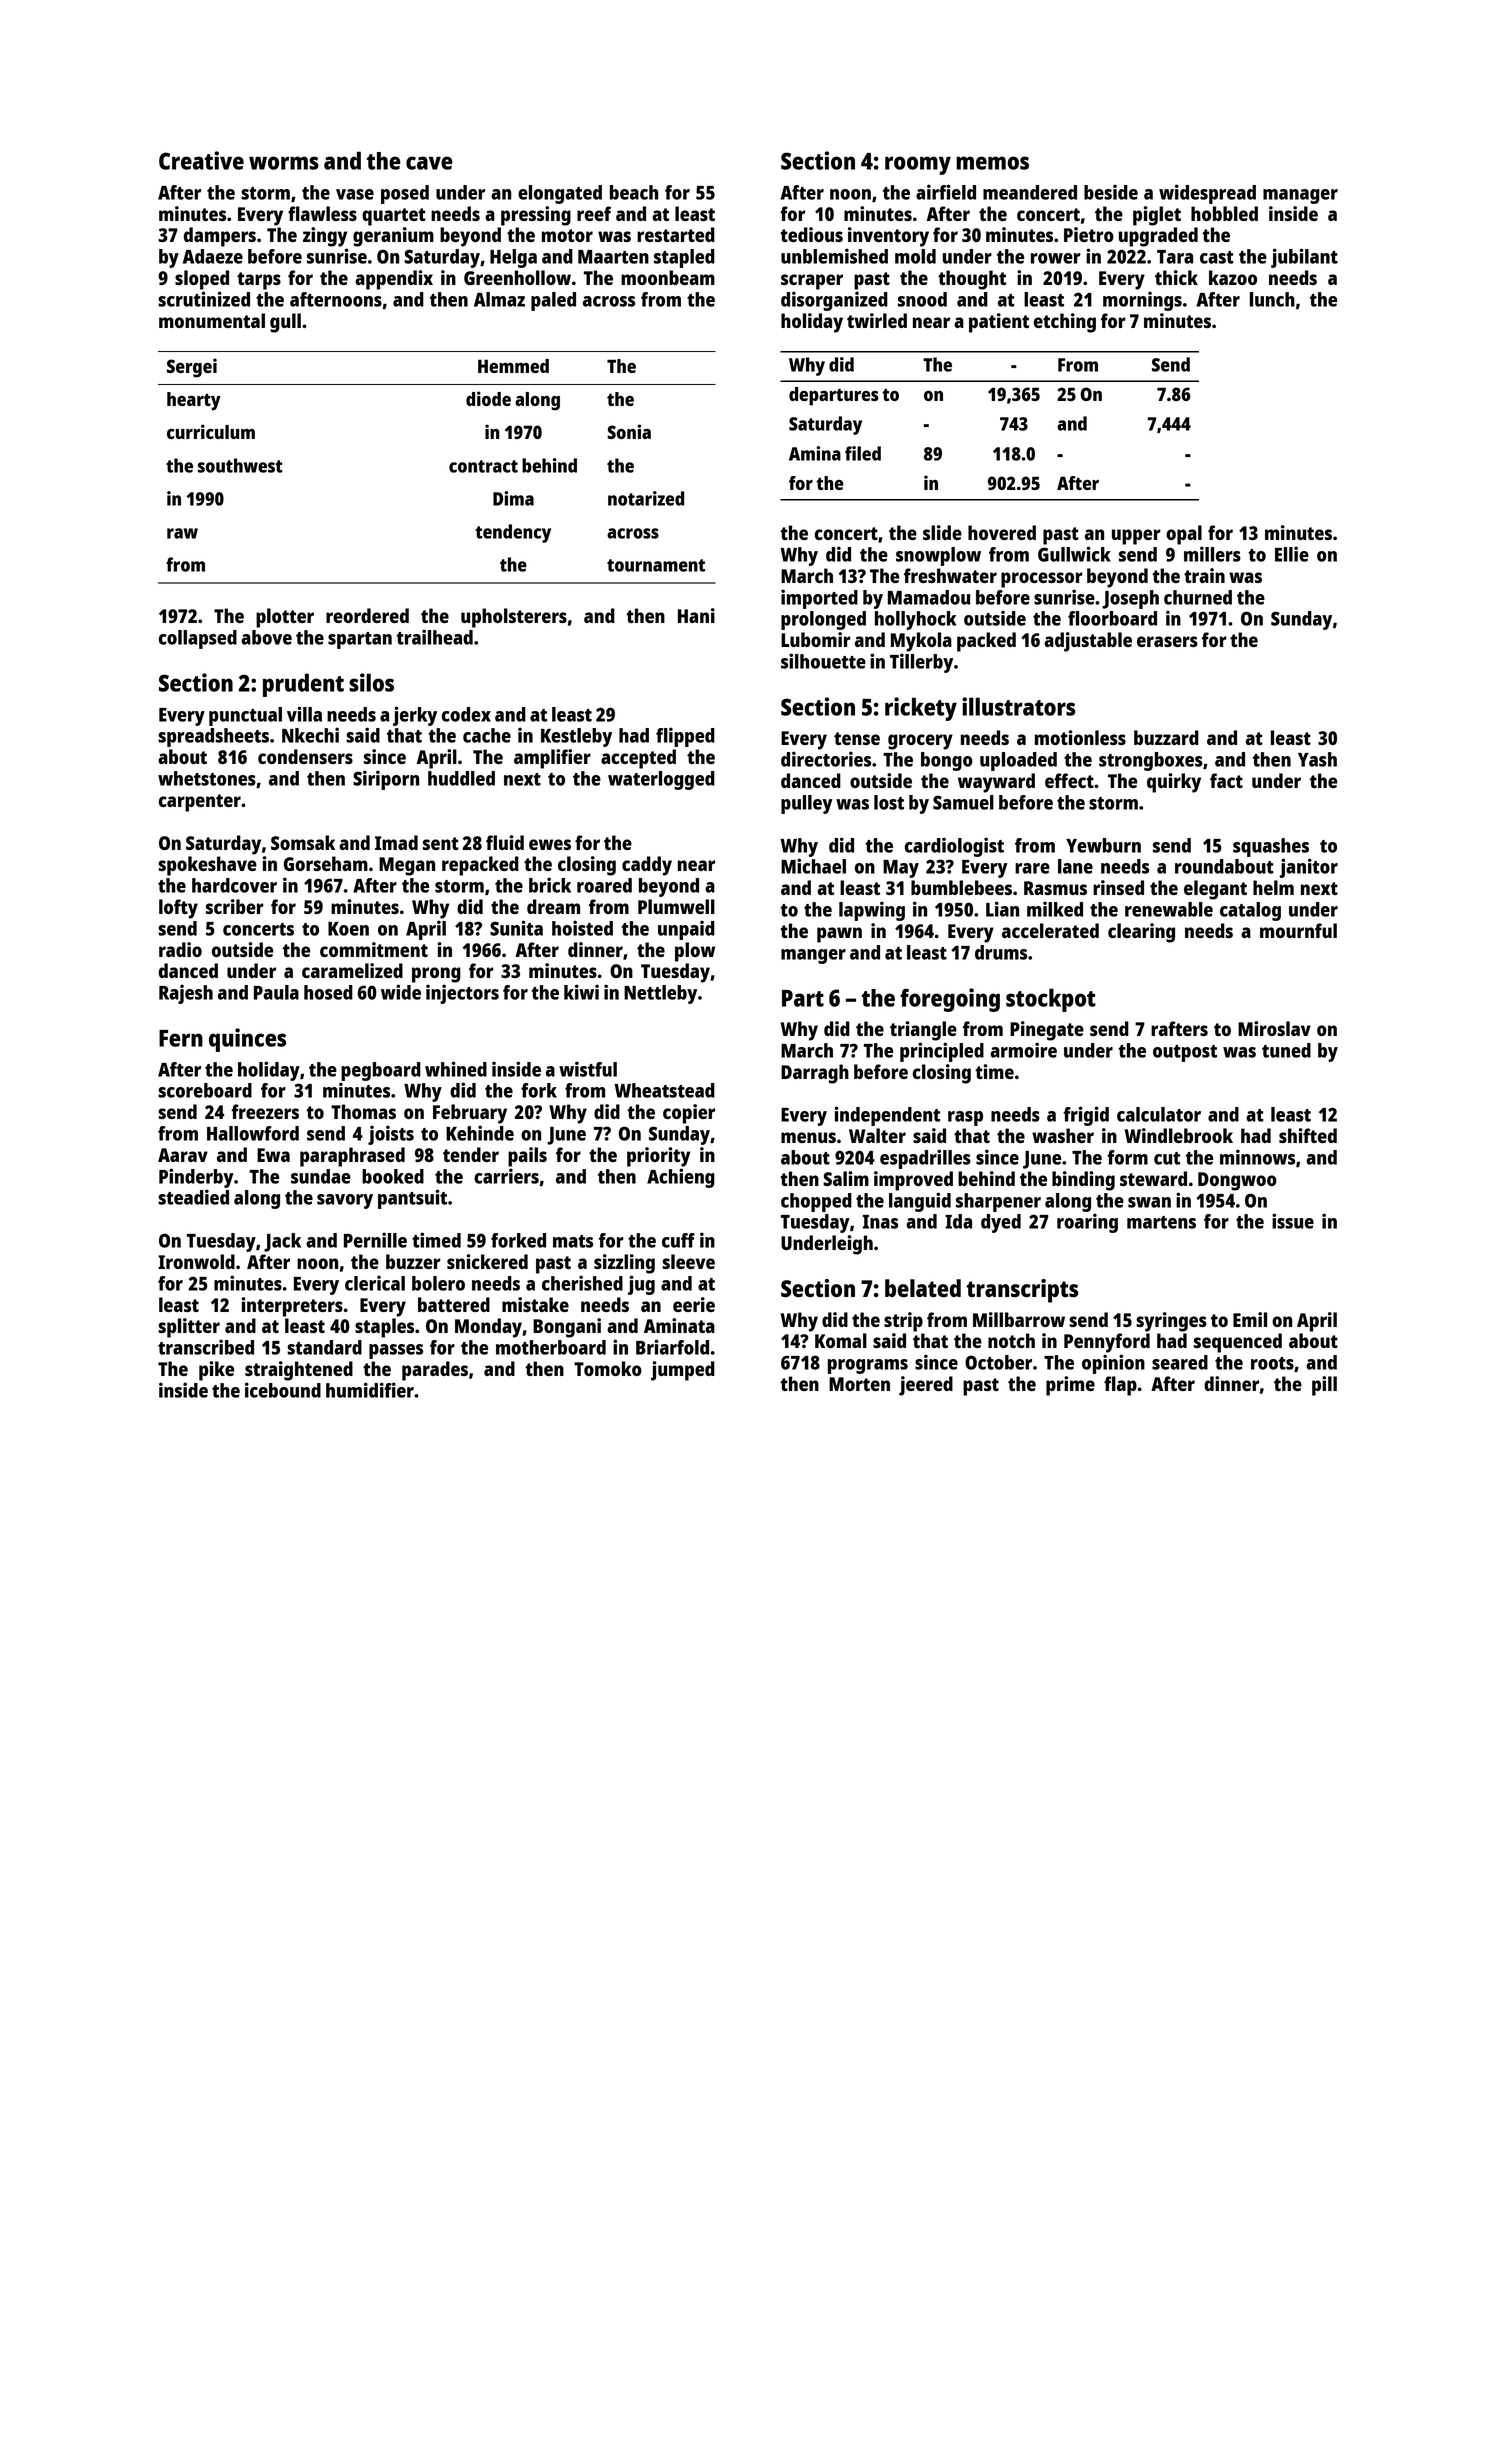 Image resolution: width=1496 pixels, height=2464 pixels. What do you see at coordinates (201, 160) in the screenshot?
I see `Creative` at bounding box center [201, 160].
